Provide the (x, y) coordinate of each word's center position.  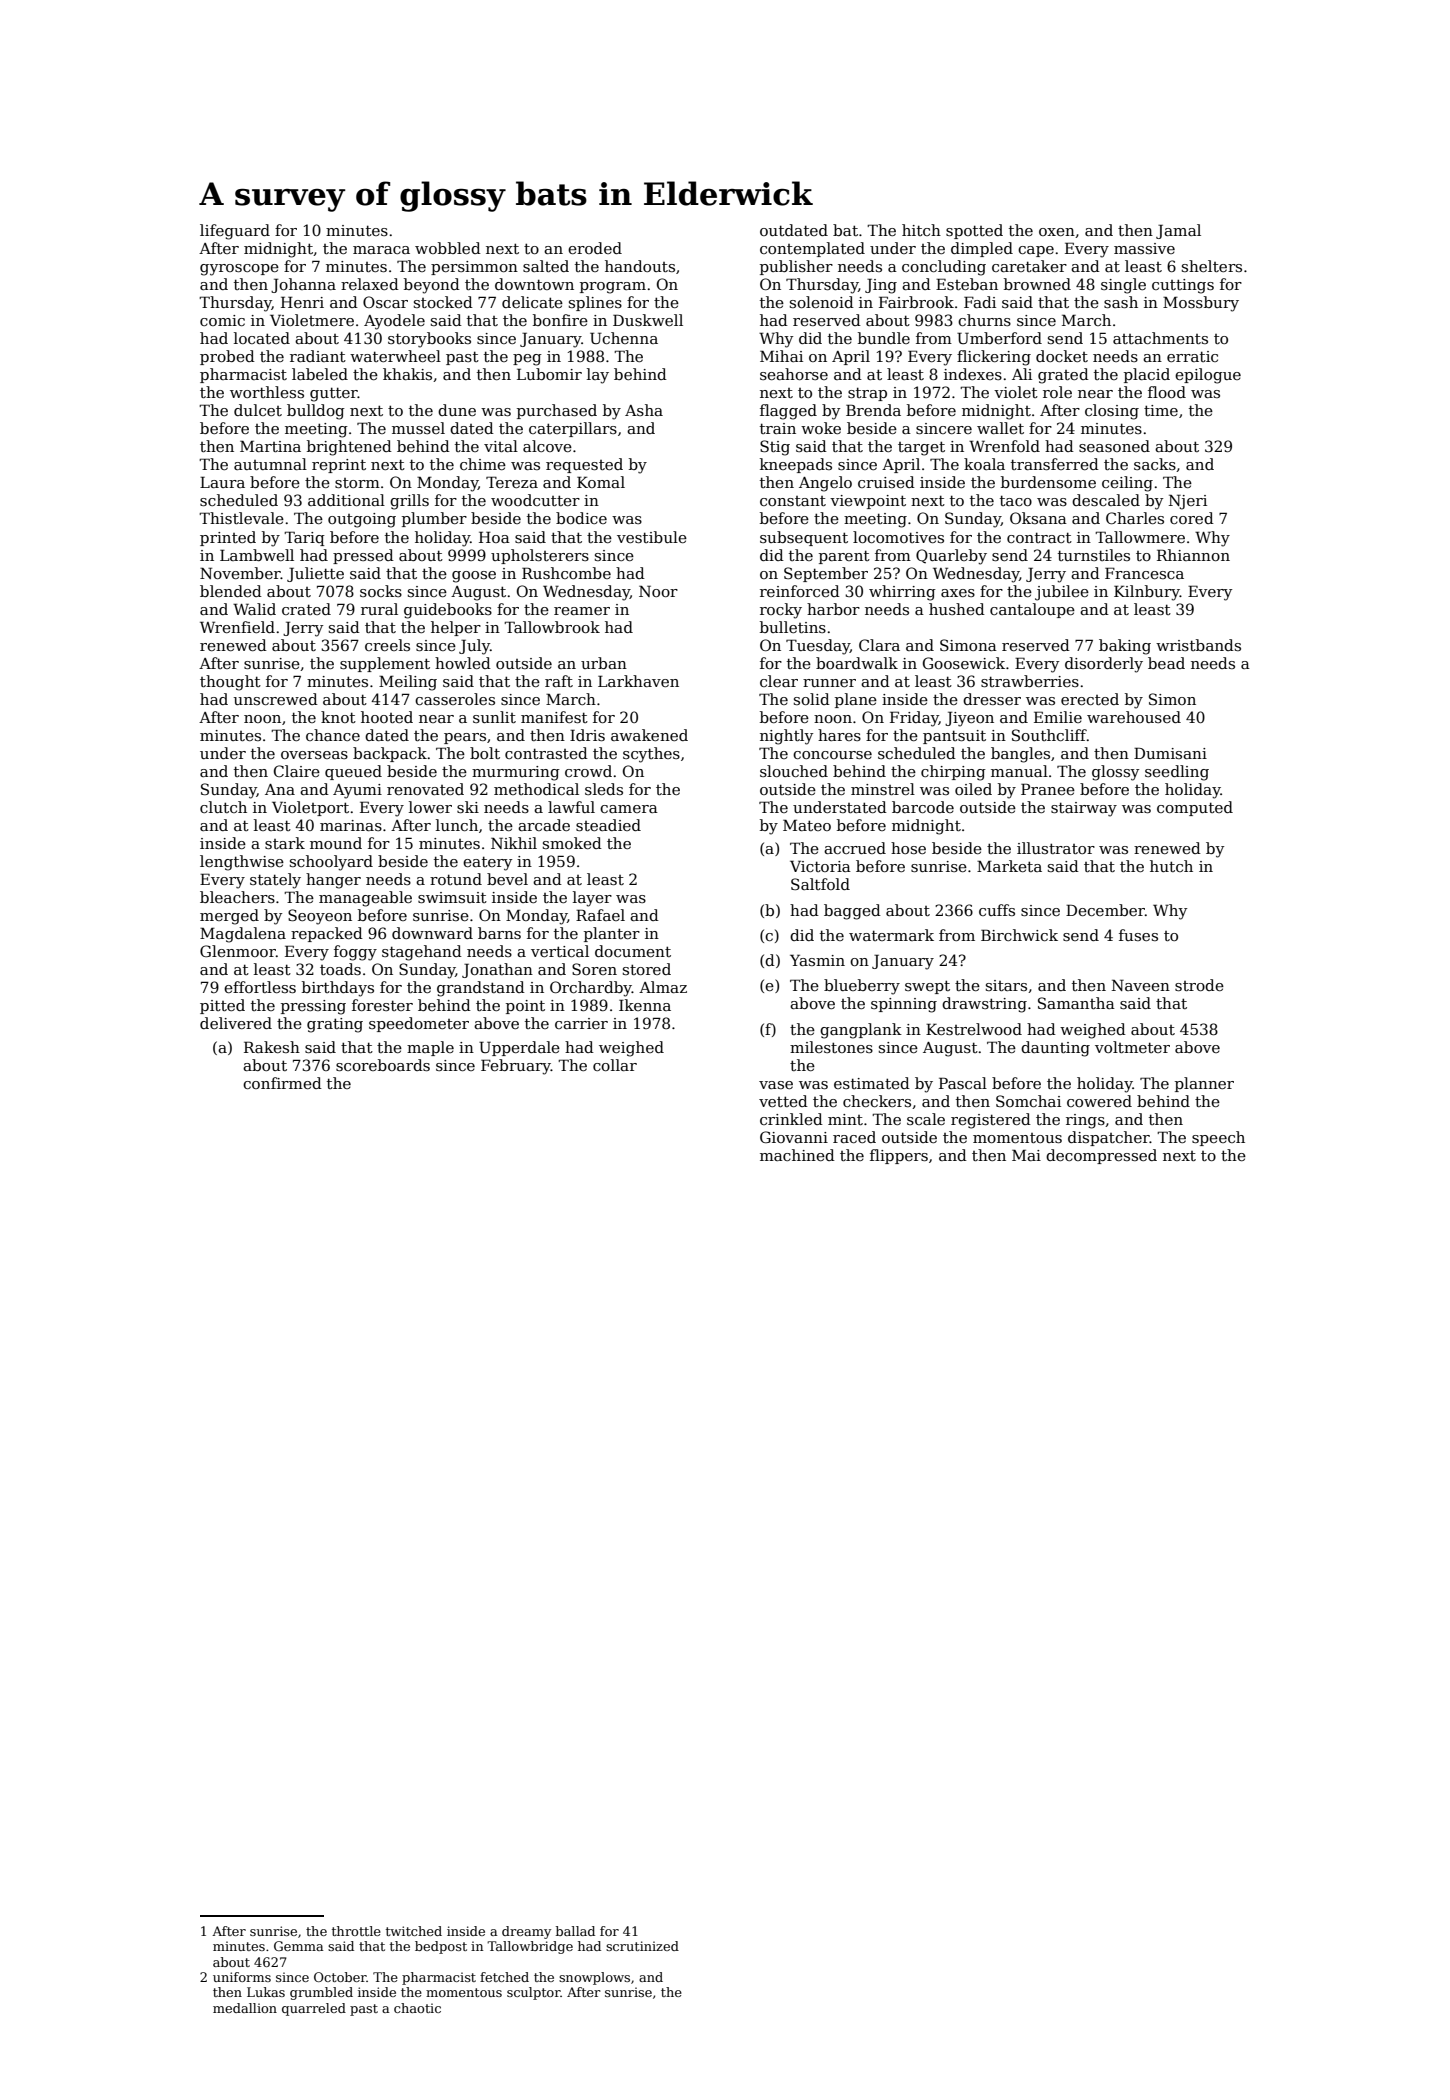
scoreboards (383, 1065)
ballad (575, 1931)
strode (1199, 985)
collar (615, 1065)
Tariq (304, 538)
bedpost (441, 1947)
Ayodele (394, 322)
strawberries (1030, 681)
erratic (1192, 356)
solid (812, 699)
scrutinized (642, 1946)
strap (867, 394)
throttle (356, 1931)
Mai (1026, 1155)
